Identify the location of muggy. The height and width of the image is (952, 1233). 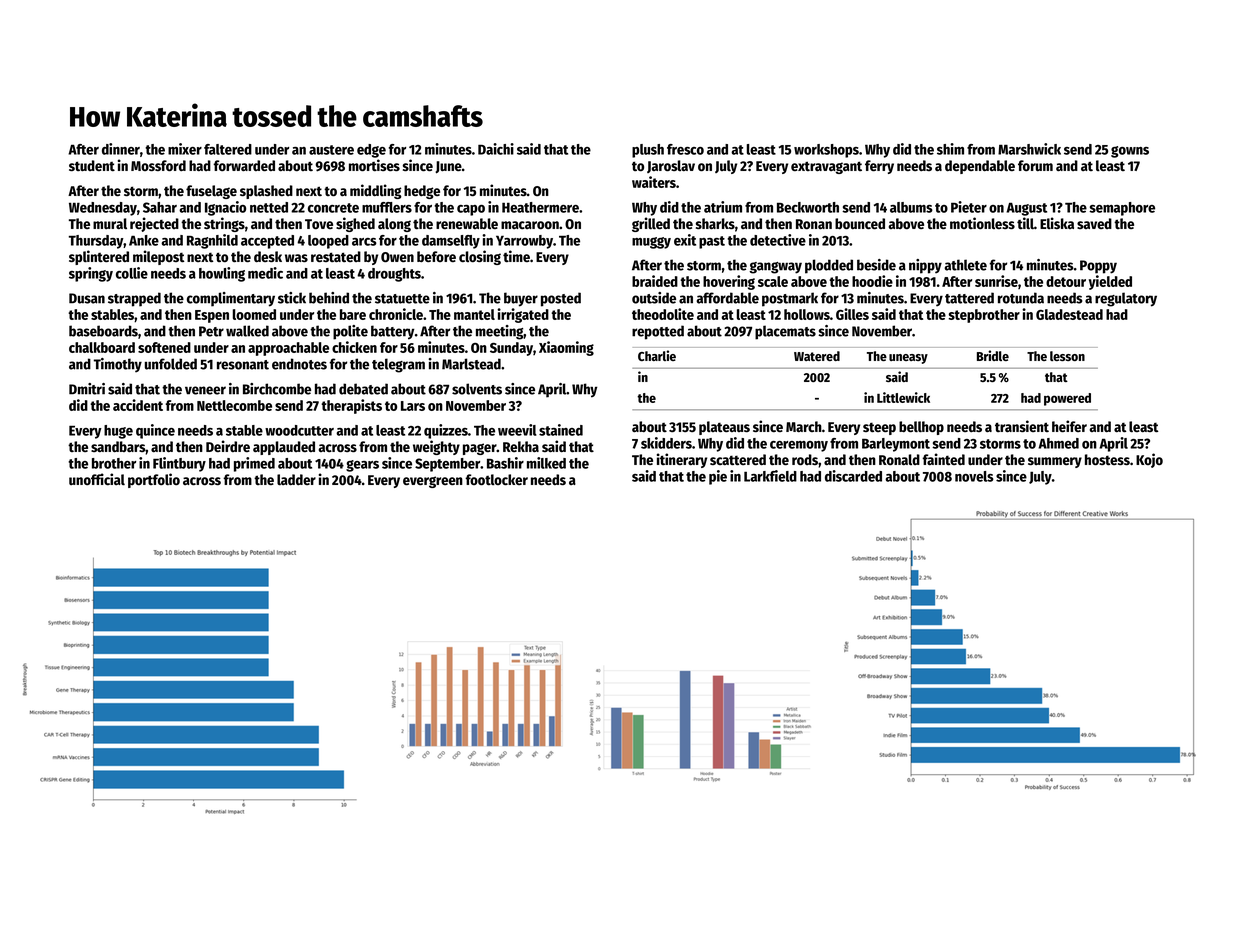
(651, 243).
